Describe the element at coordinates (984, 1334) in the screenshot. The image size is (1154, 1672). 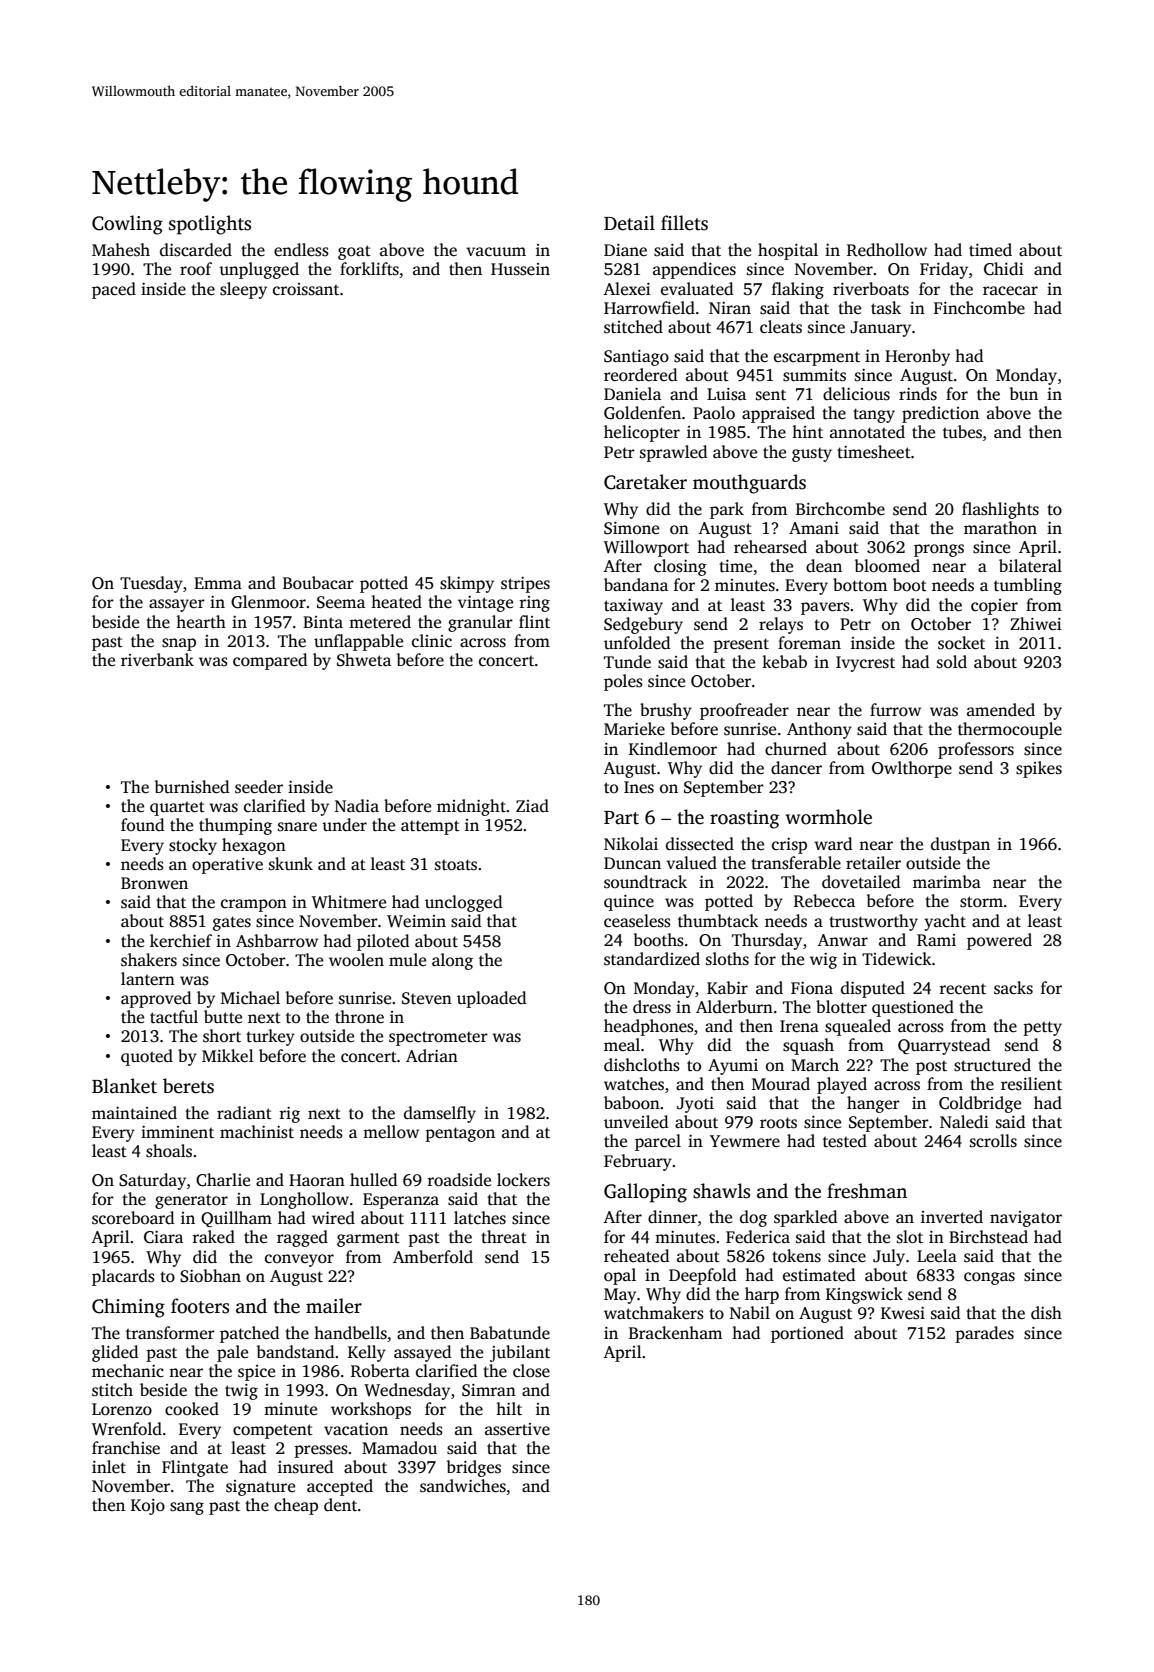
I see `parades` at that location.
